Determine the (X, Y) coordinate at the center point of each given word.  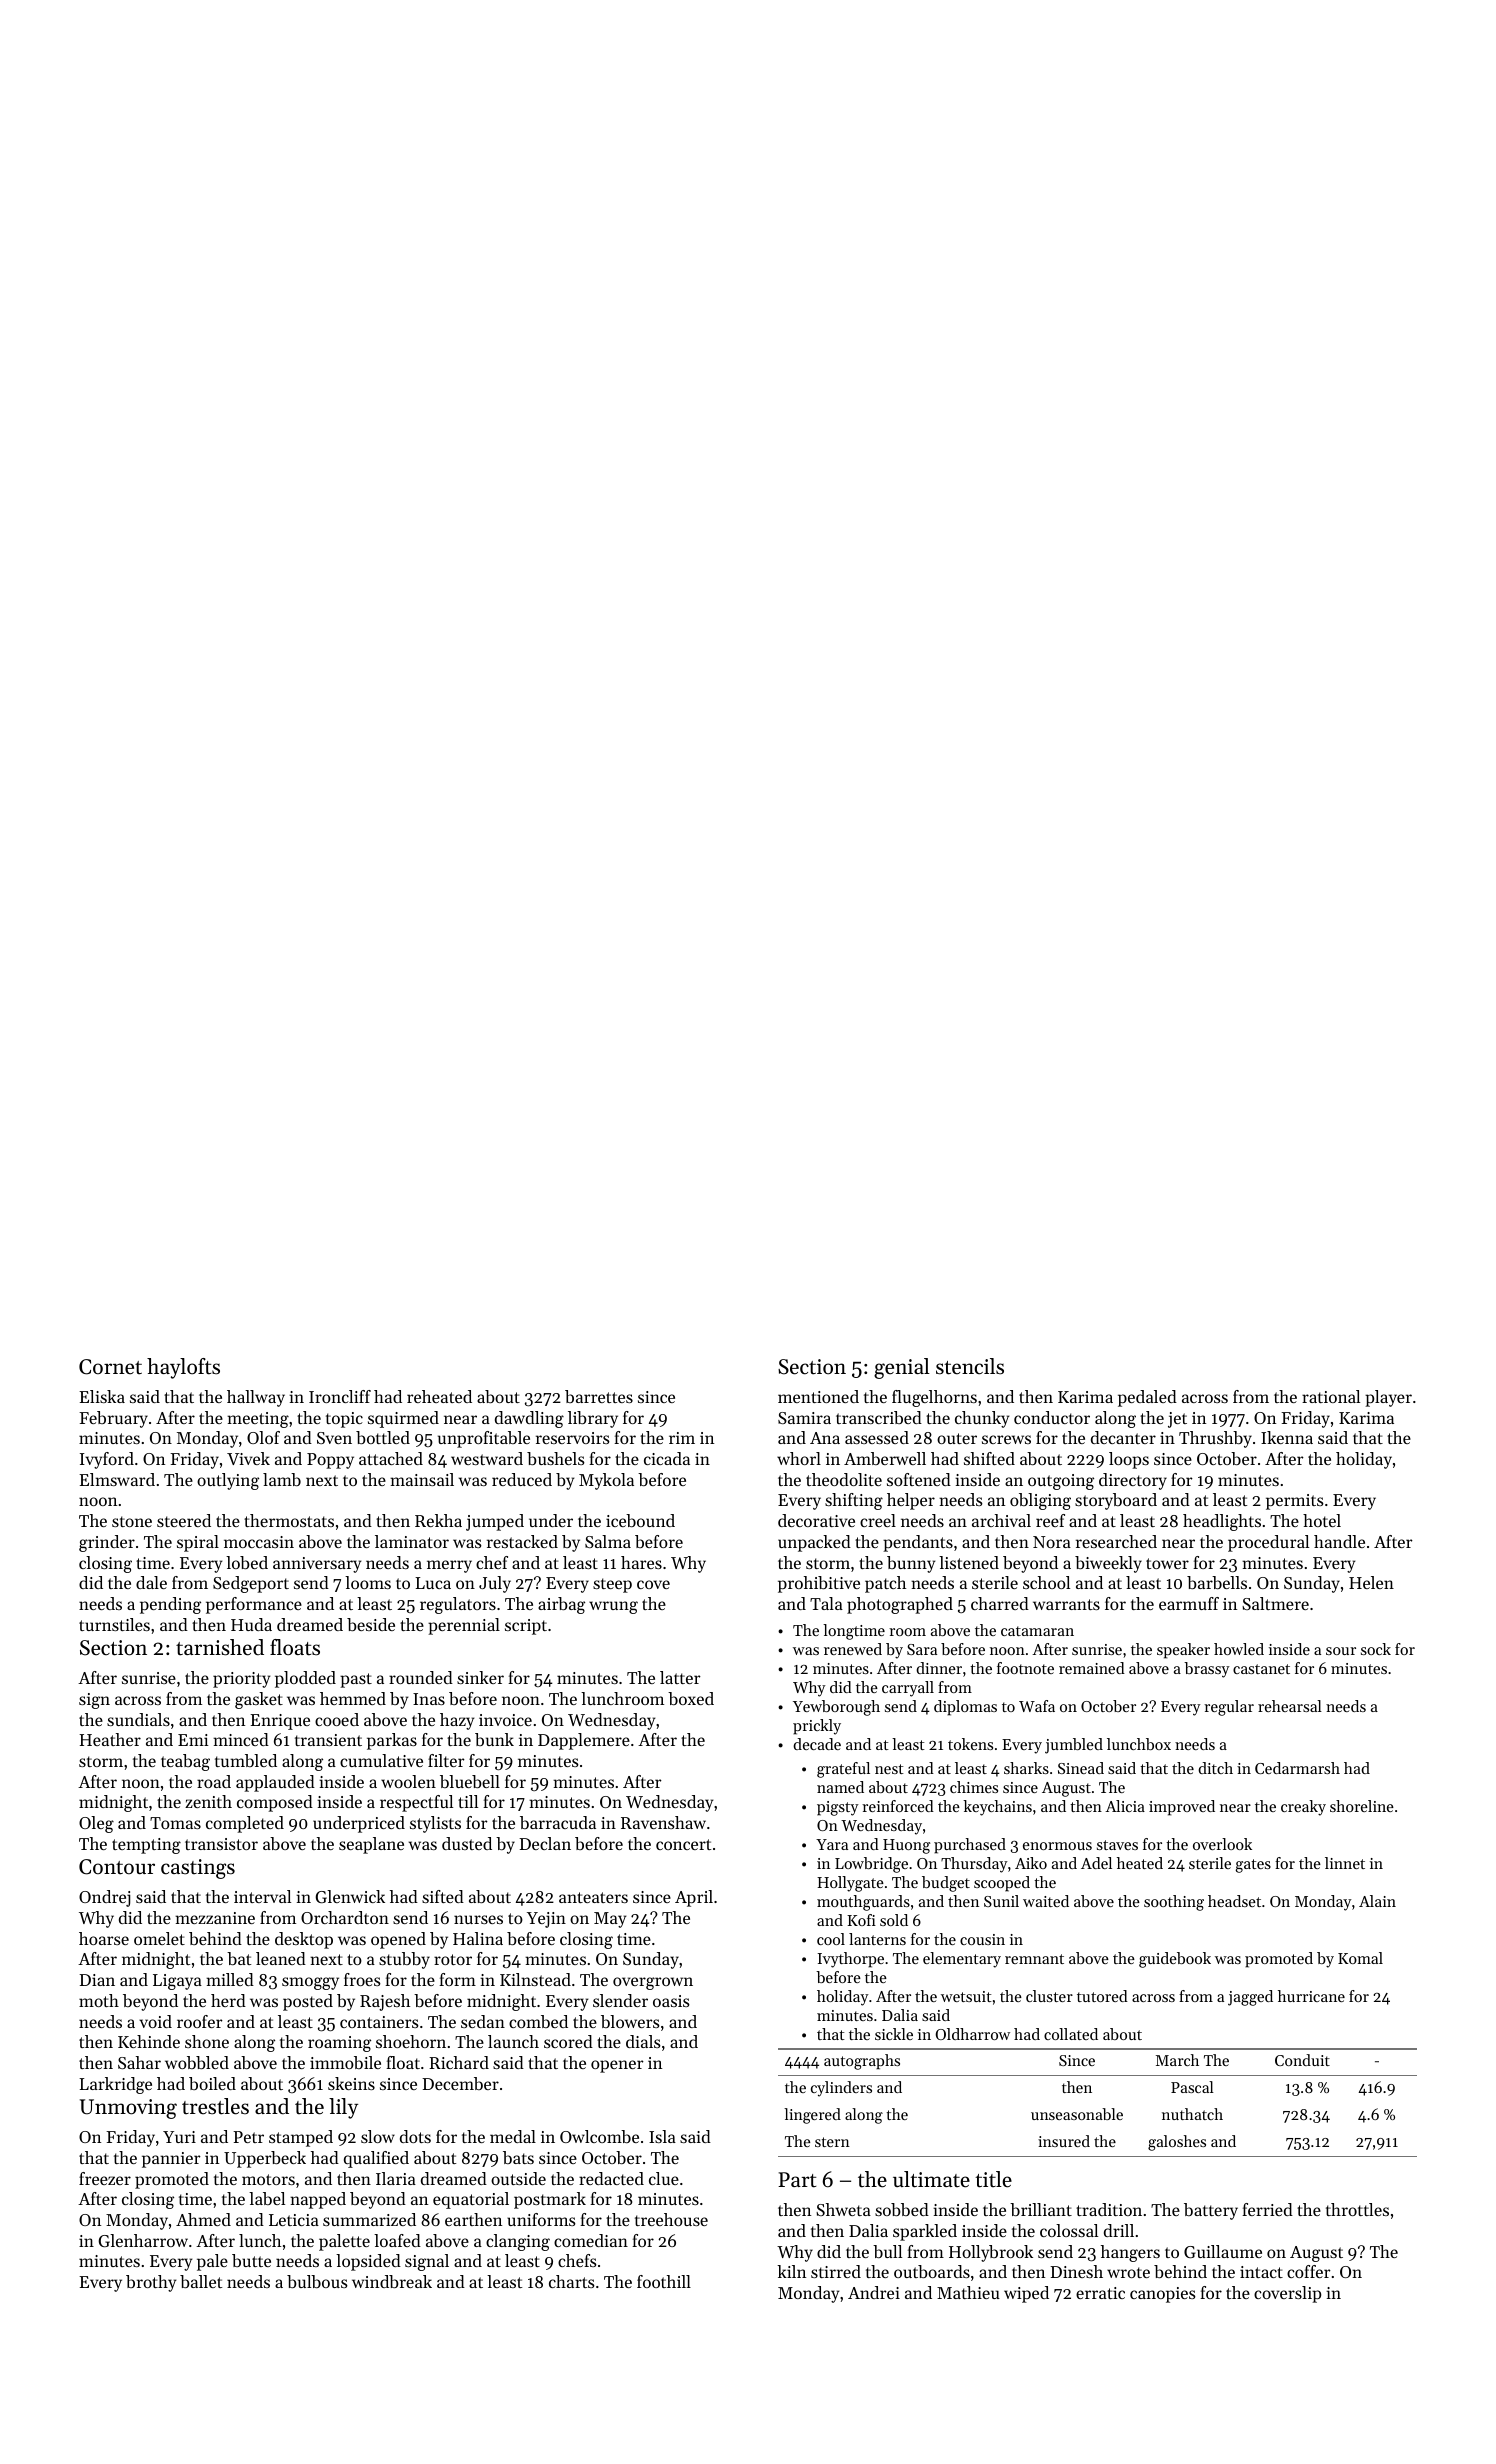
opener (617, 2066)
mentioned (818, 1396)
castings (198, 1869)
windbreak (392, 2281)
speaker (1183, 1651)
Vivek (248, 1458)
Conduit (1302, 2060)
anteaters (593, 1897)
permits (1295, 1502)
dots (415, 2136)
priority (241, 1680)
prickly (817, 1727)
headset (1234, 1901)
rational (1331, 1396)
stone (132, 1521)
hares (641, 1562)
